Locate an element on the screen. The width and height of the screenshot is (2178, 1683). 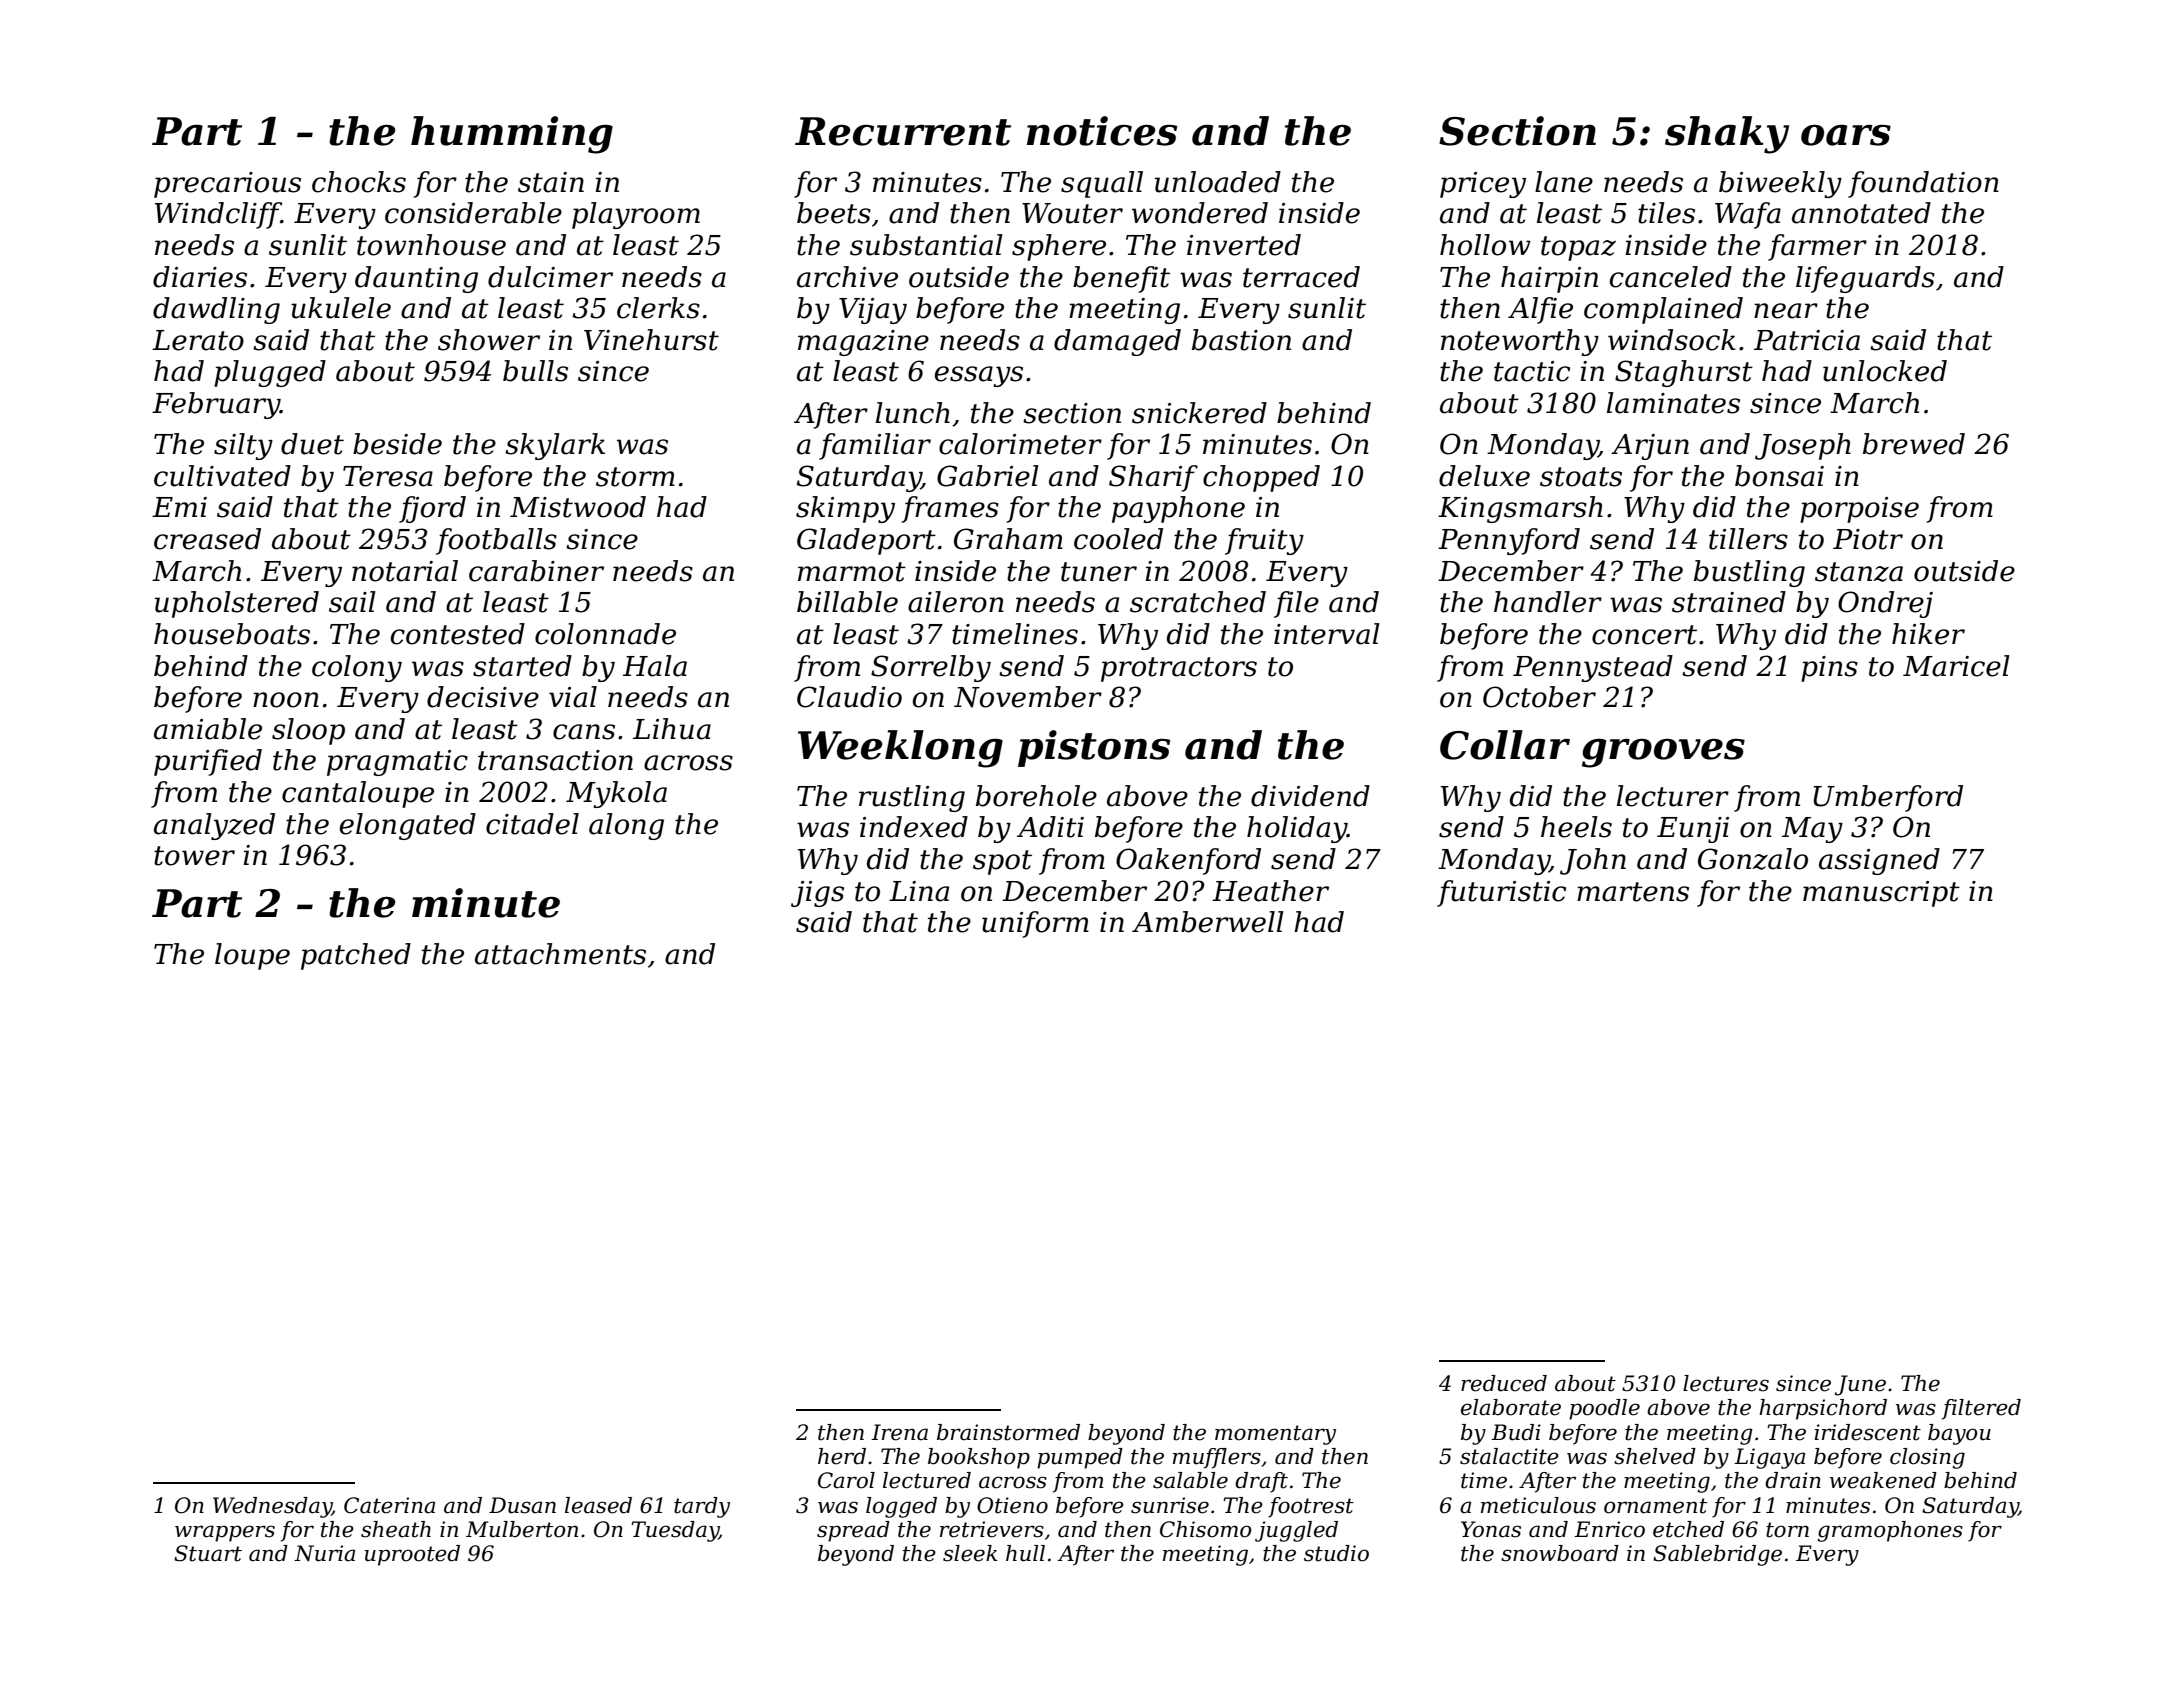
upholstered is located at coordinates (237, 604).
